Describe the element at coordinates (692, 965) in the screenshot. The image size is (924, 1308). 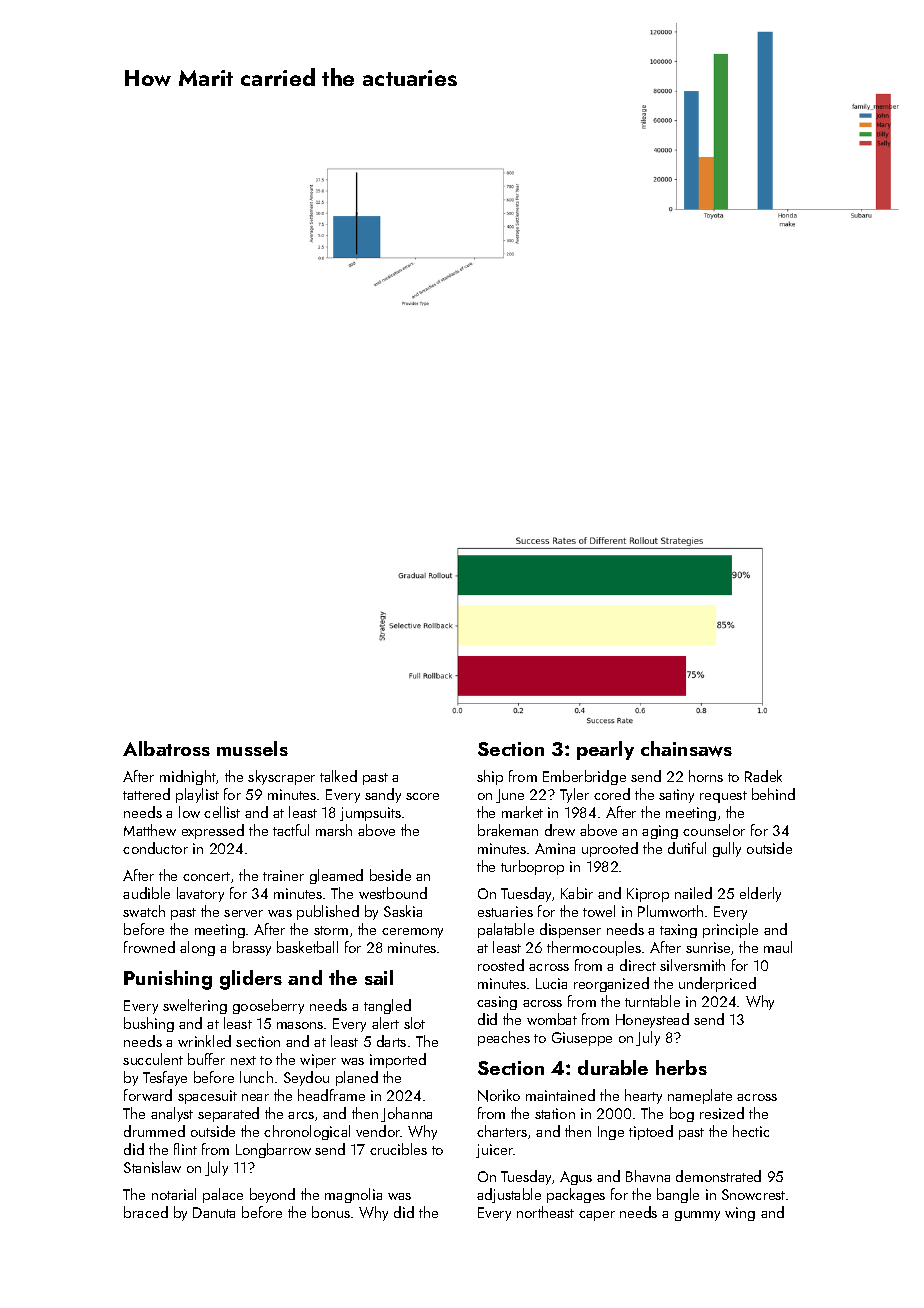
I see `silversmith` at that location.
